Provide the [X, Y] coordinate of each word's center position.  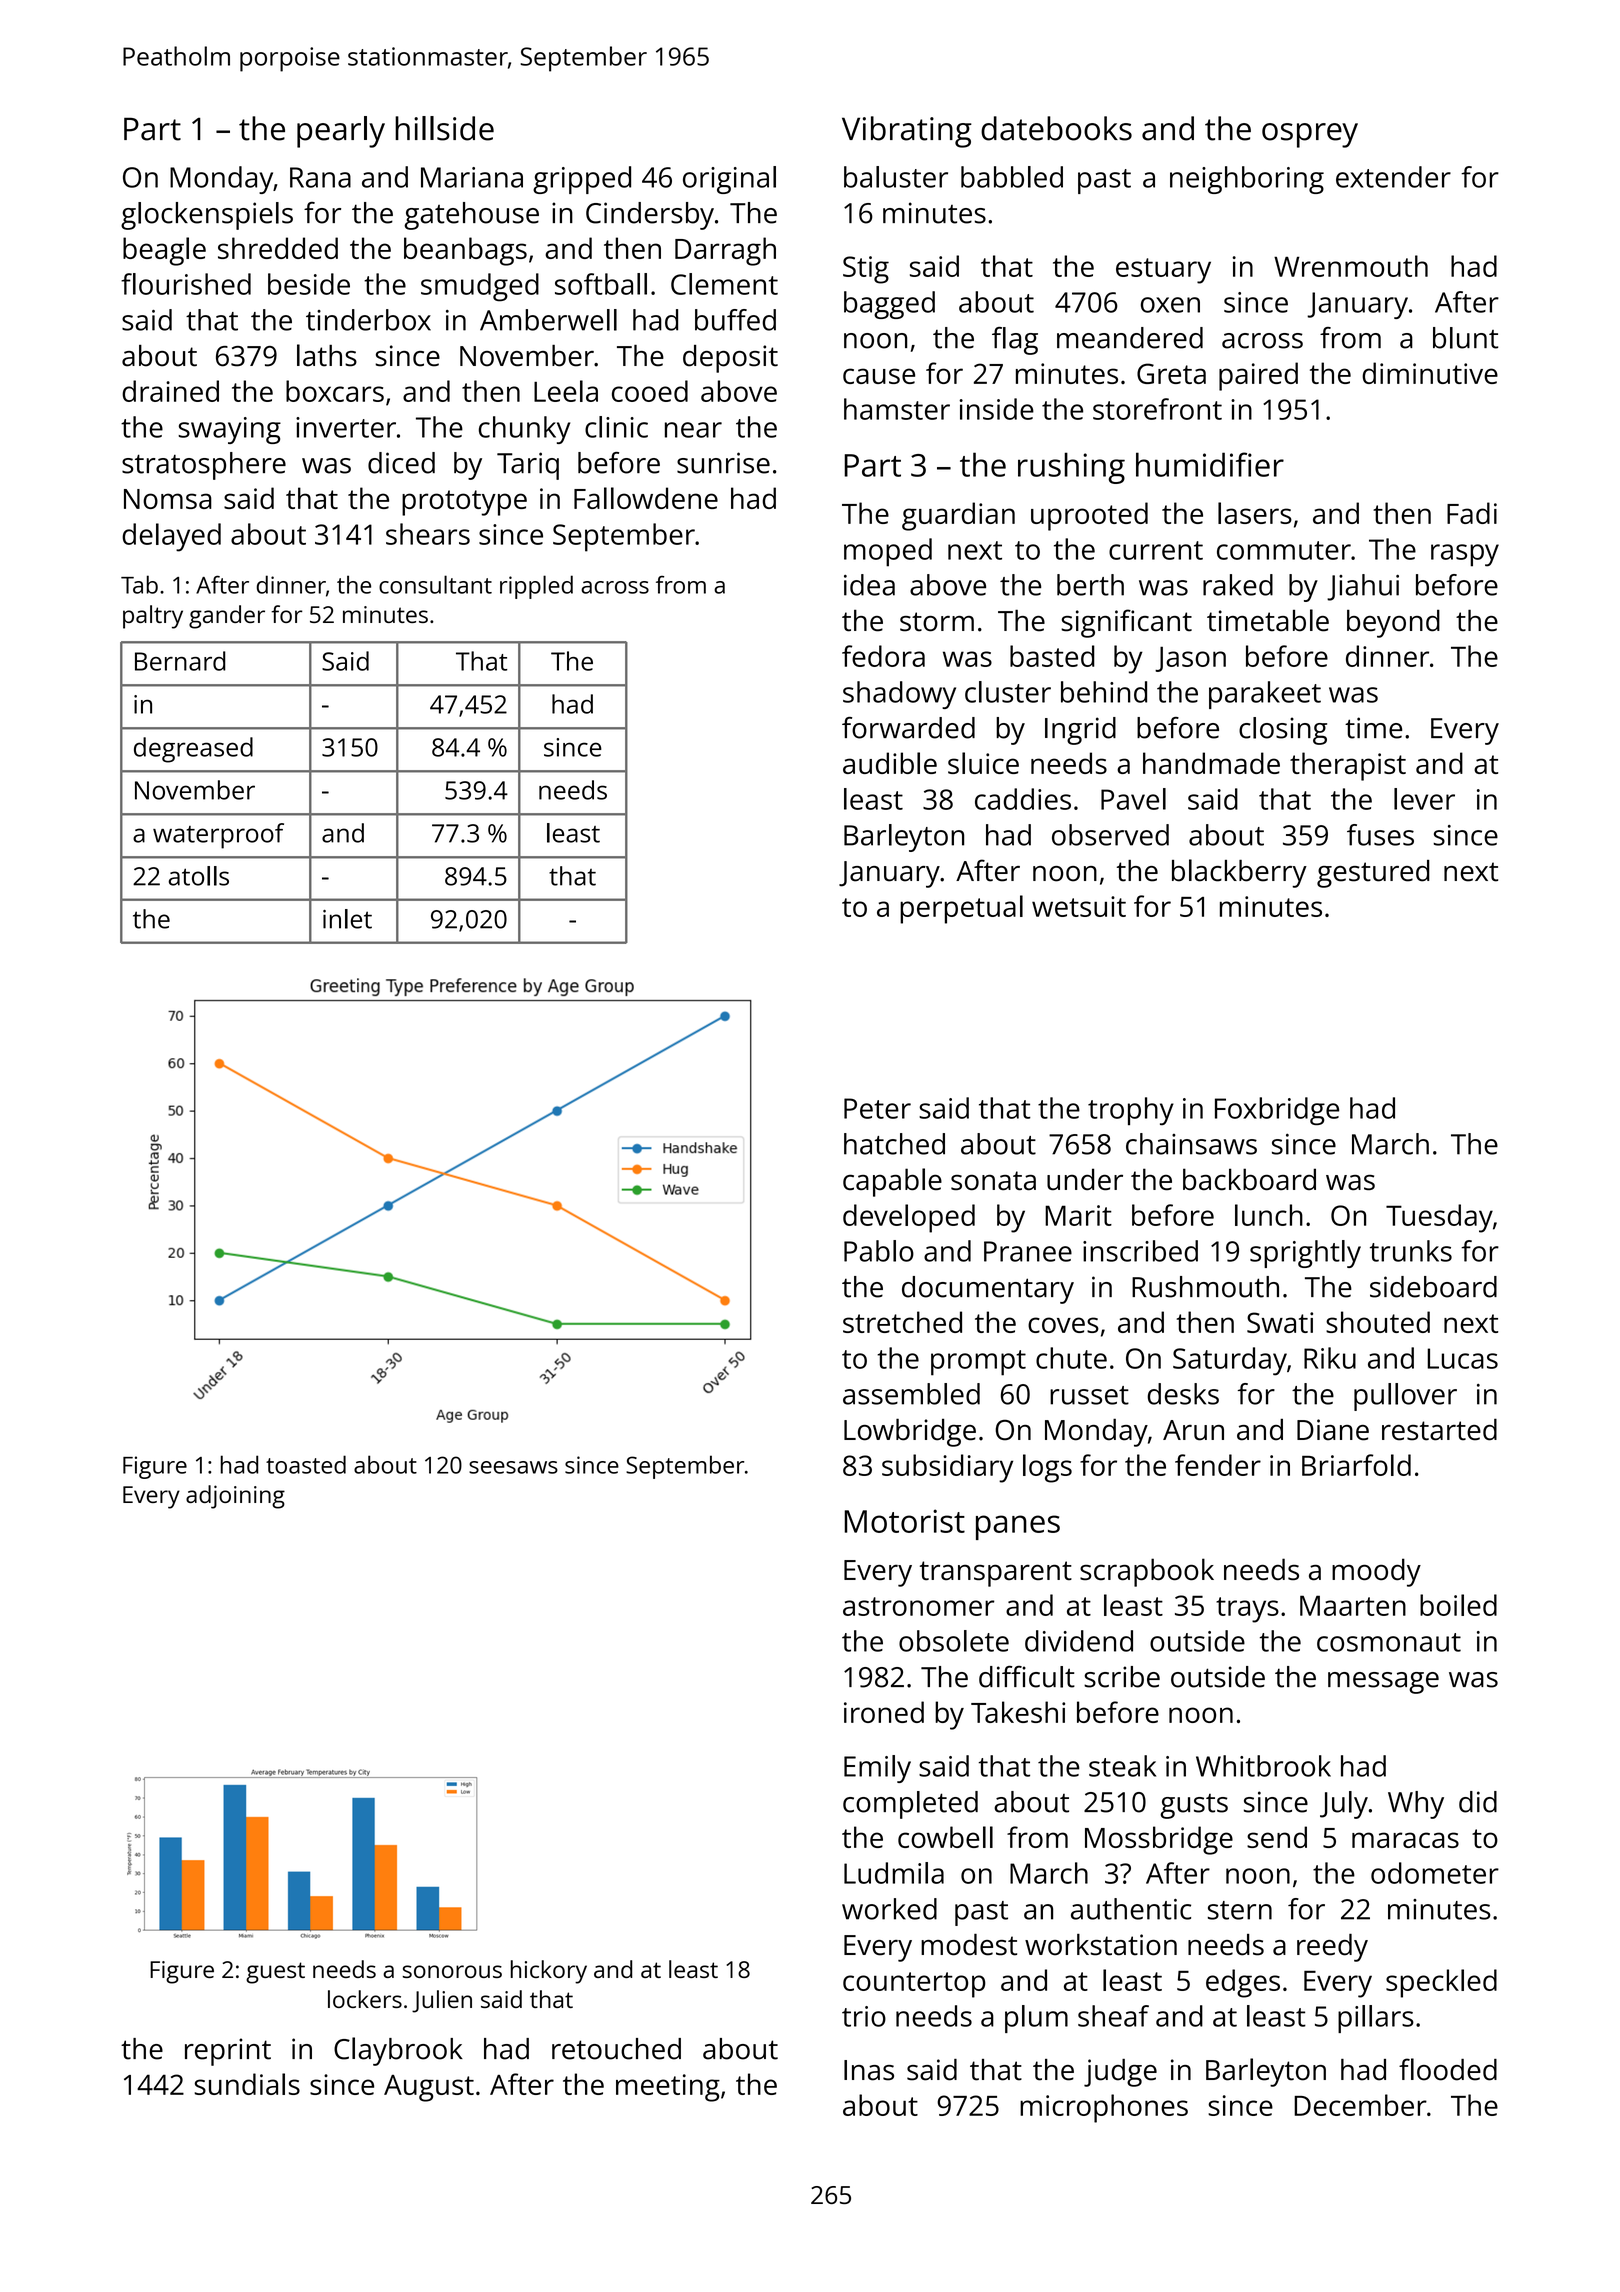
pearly [341, 132]
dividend [1079, 1641]
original [729, 180]
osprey [1310, 135]
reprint [228, 2052]
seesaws [513, 1467]
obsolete [954, 1641]
